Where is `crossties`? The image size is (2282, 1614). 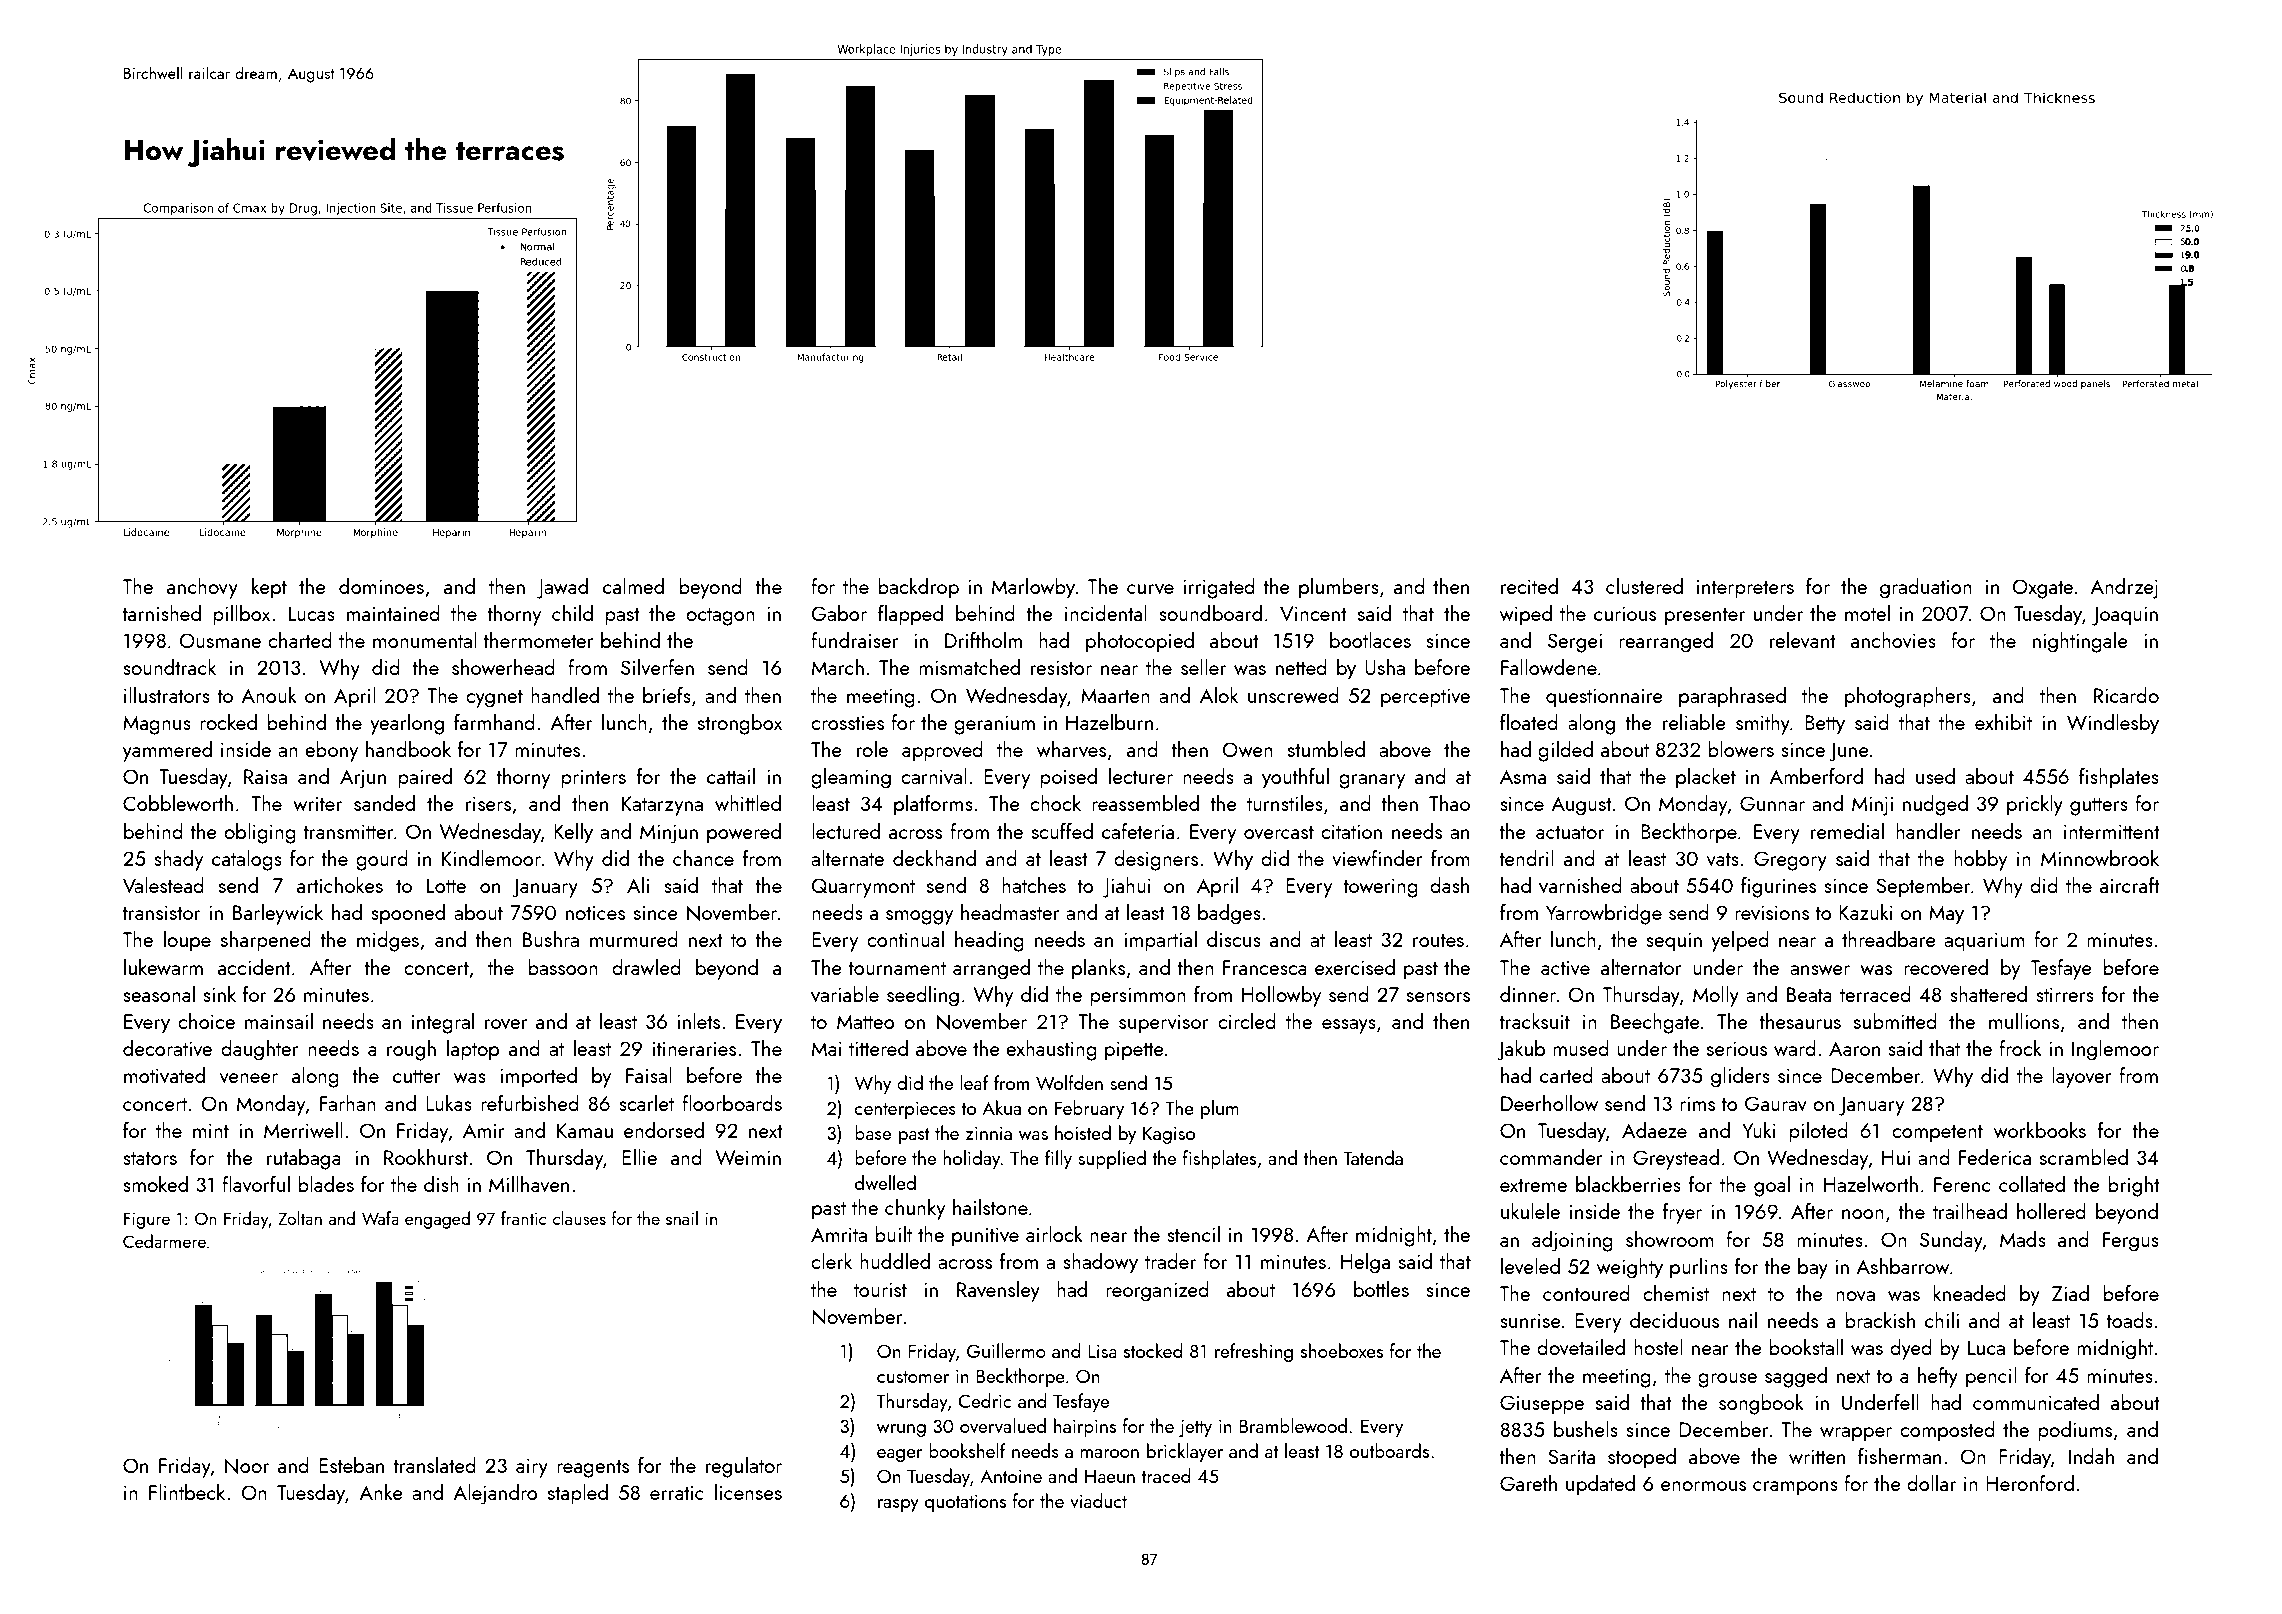 crossties is located at coordinates (847, 722).
